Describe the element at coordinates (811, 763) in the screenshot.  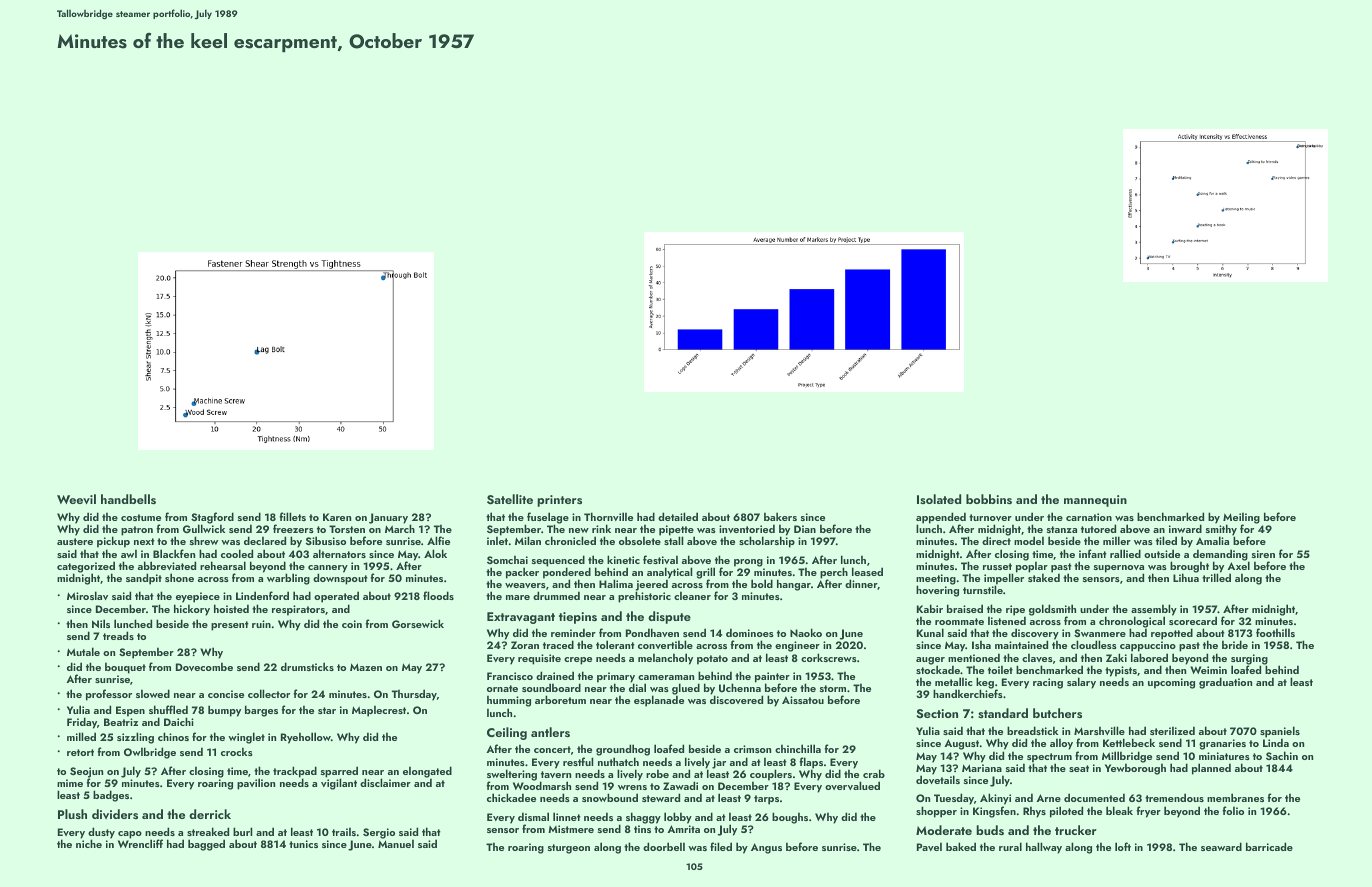
I see `flaps` at that location.
